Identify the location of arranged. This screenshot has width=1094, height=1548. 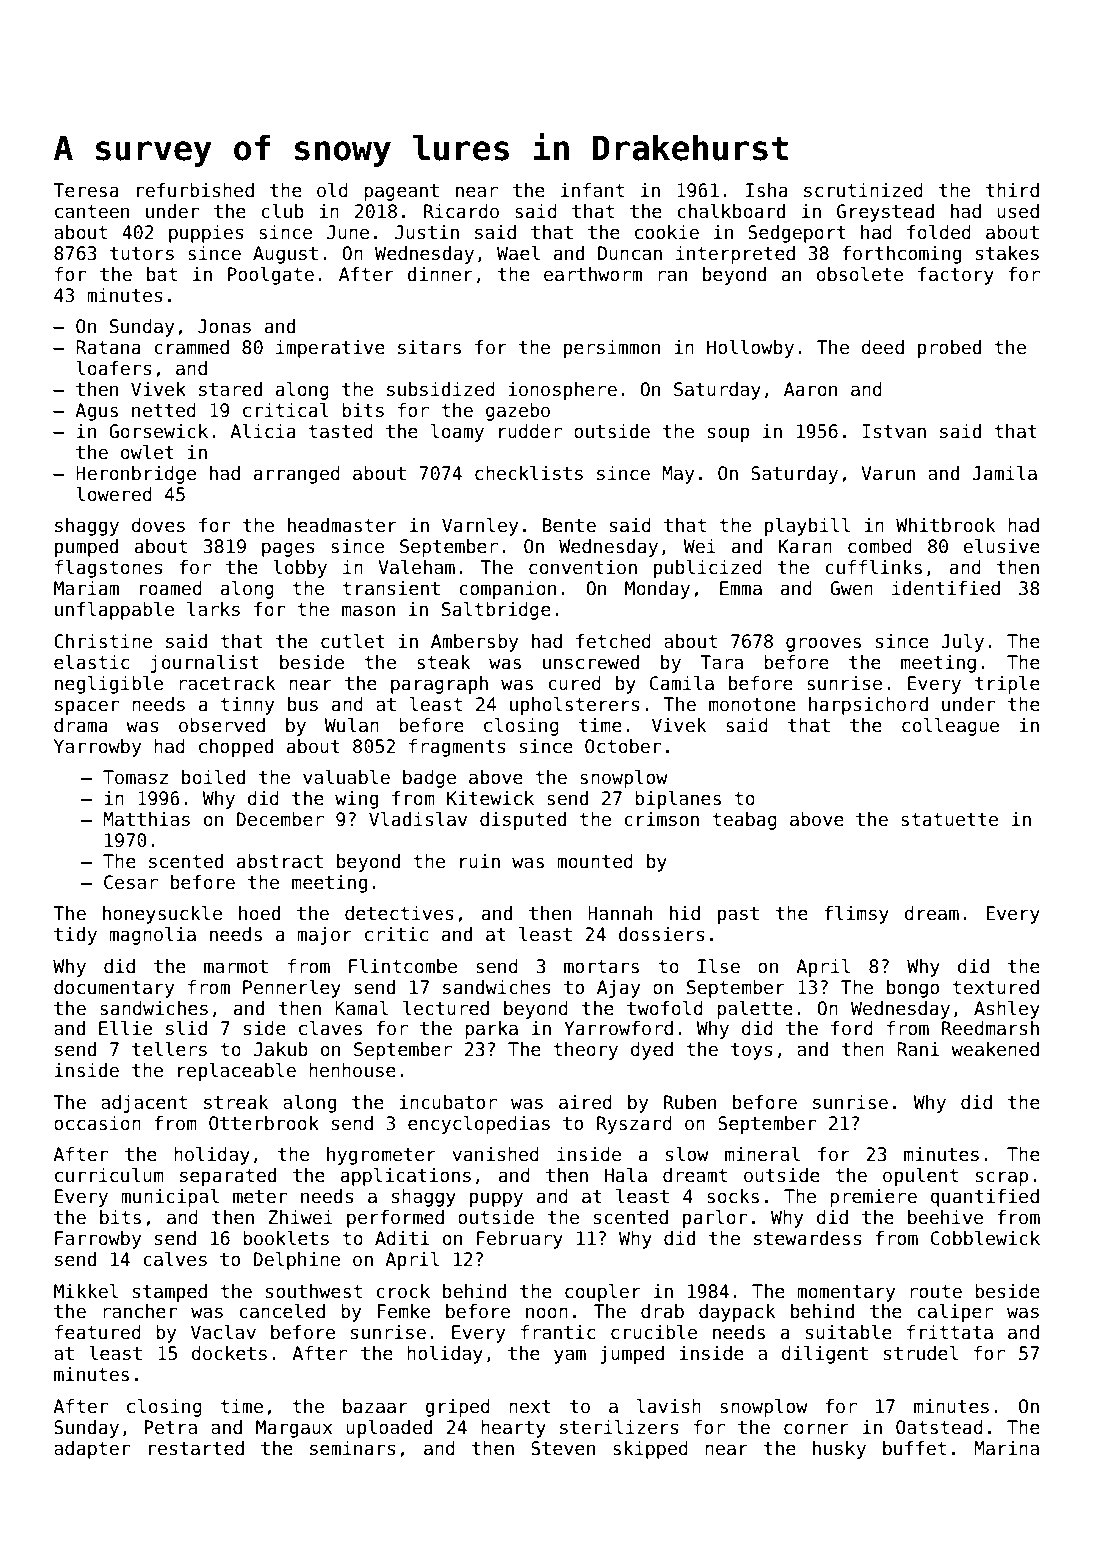
(297, 475).
